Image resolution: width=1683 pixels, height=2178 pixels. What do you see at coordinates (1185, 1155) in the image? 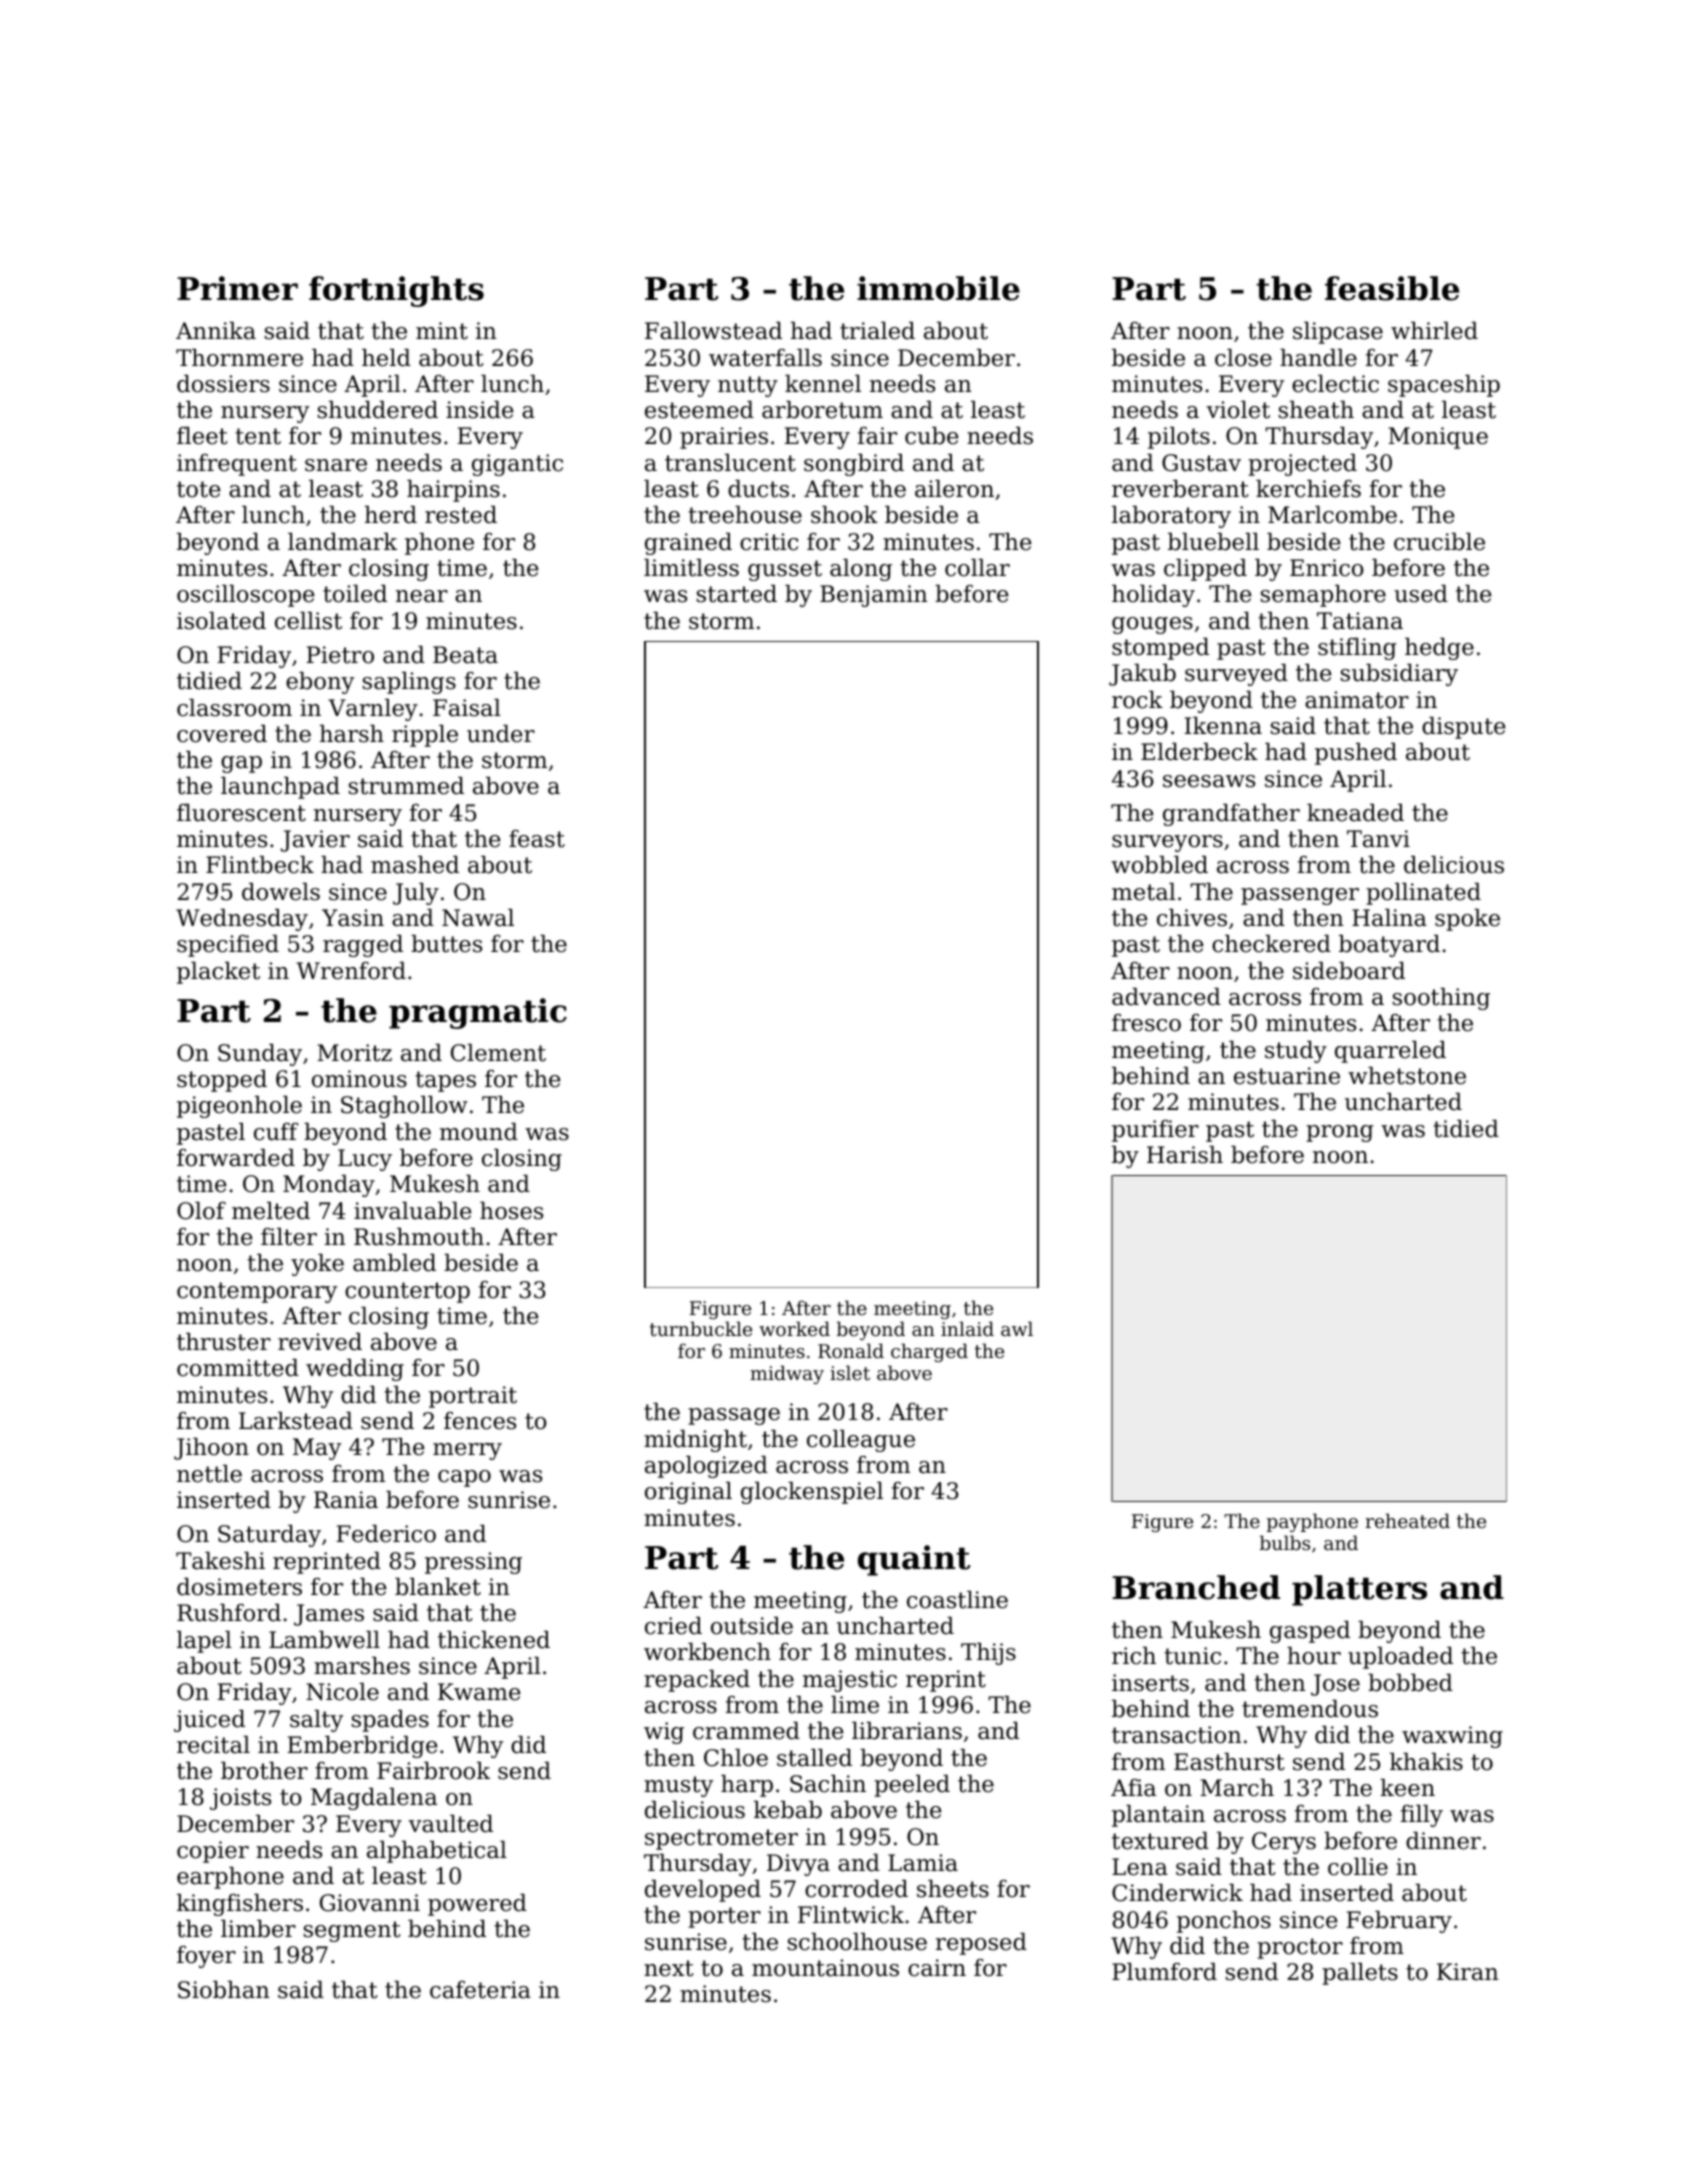
I see `Harish` at bounding box center [1185, 1155].
